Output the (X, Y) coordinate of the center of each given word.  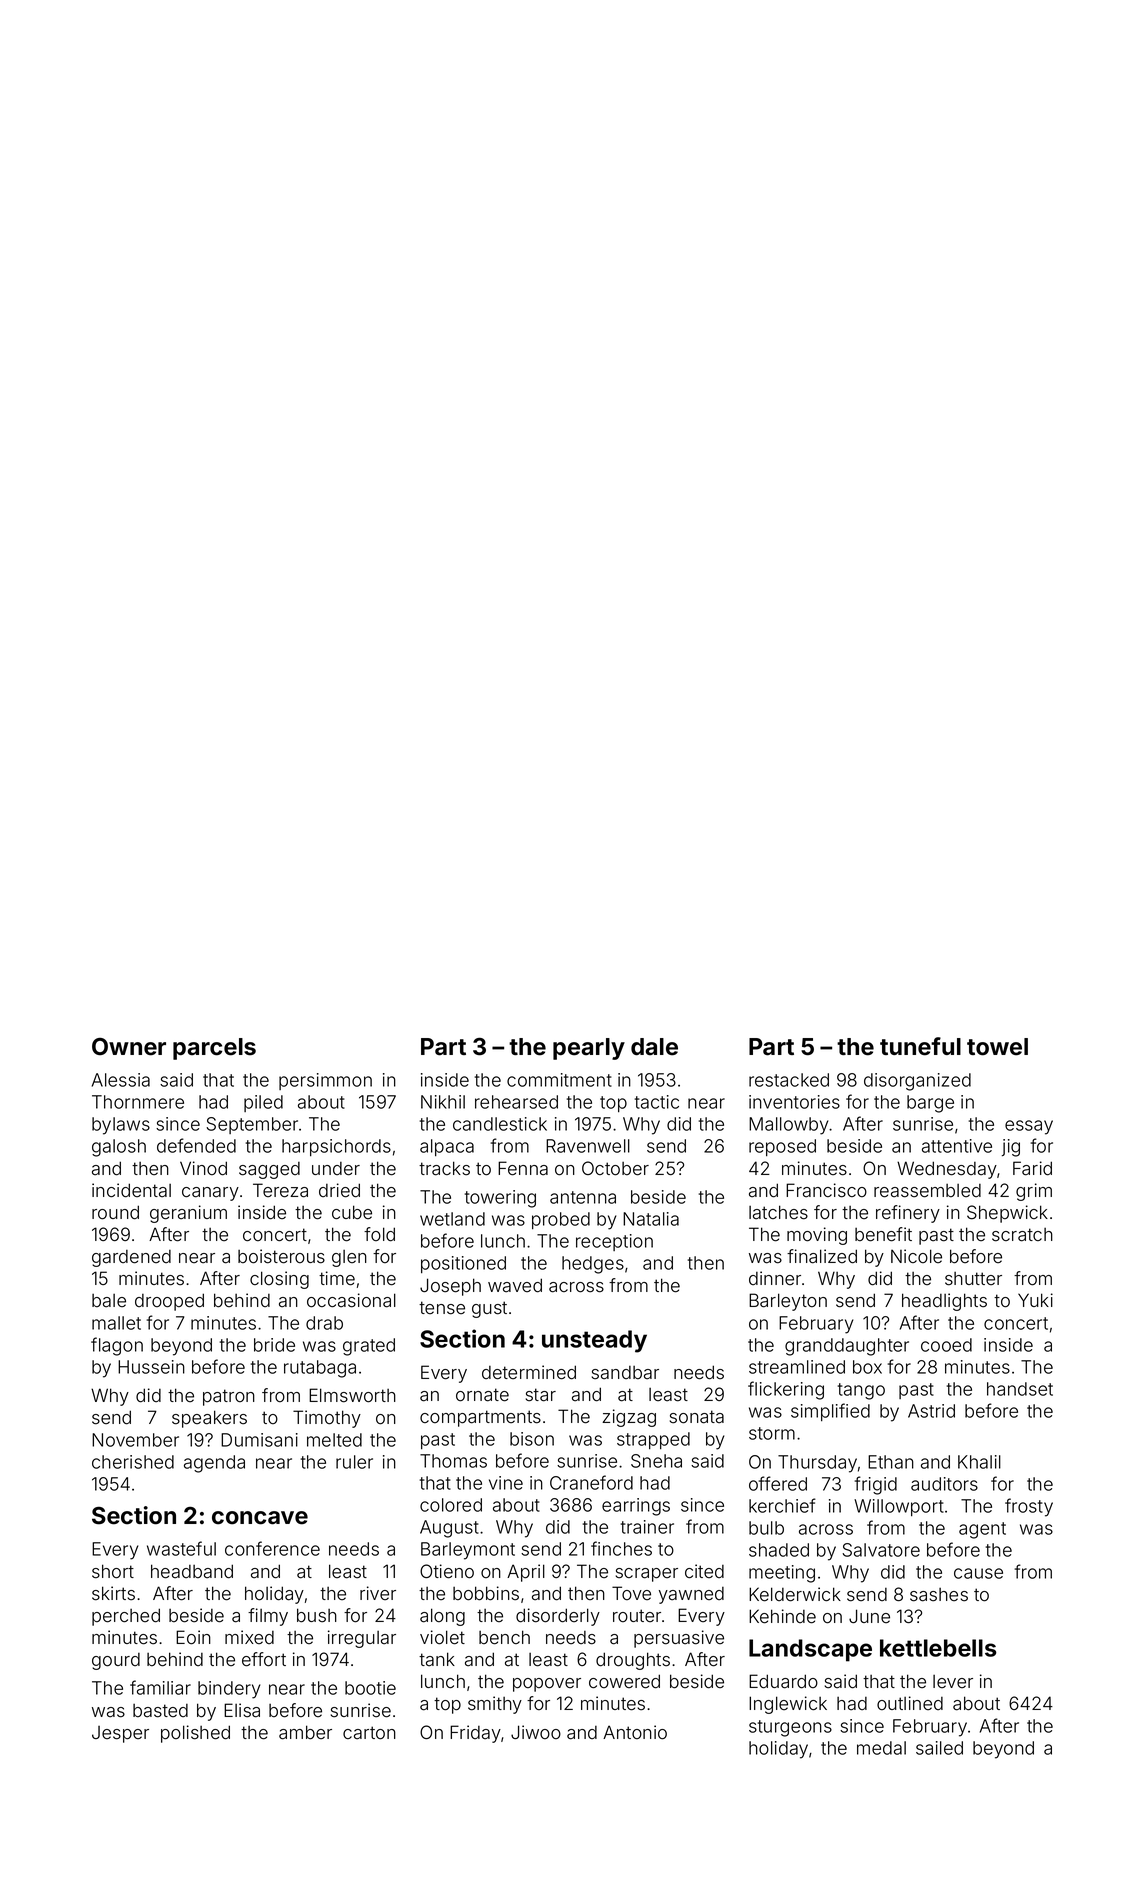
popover (547, 1685)
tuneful (920, 1046)
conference (272, 1548)
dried (339, 1190)
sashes (939, 1595)
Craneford (591, 1482)
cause (978, 1573)
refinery (908, 1214)
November (135, 1440)
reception (614, 1242)
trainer (647, 1527)
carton (369, 1733)
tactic (657, 1102)
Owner (129, 1047)
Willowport (899, 1507)
